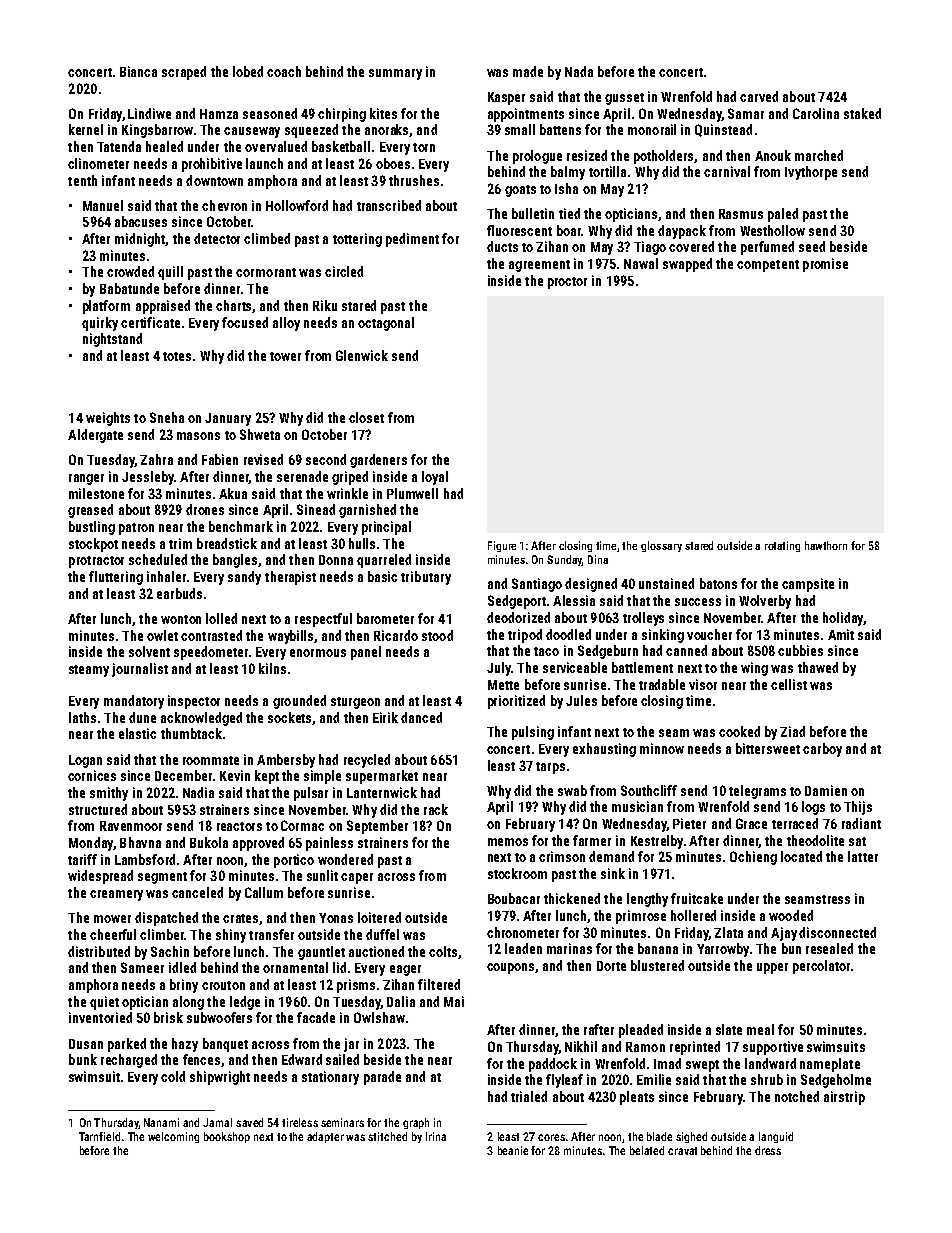  Describe the element at coordinates (697, 898) in the image. I see `fruitcake` at that location.
